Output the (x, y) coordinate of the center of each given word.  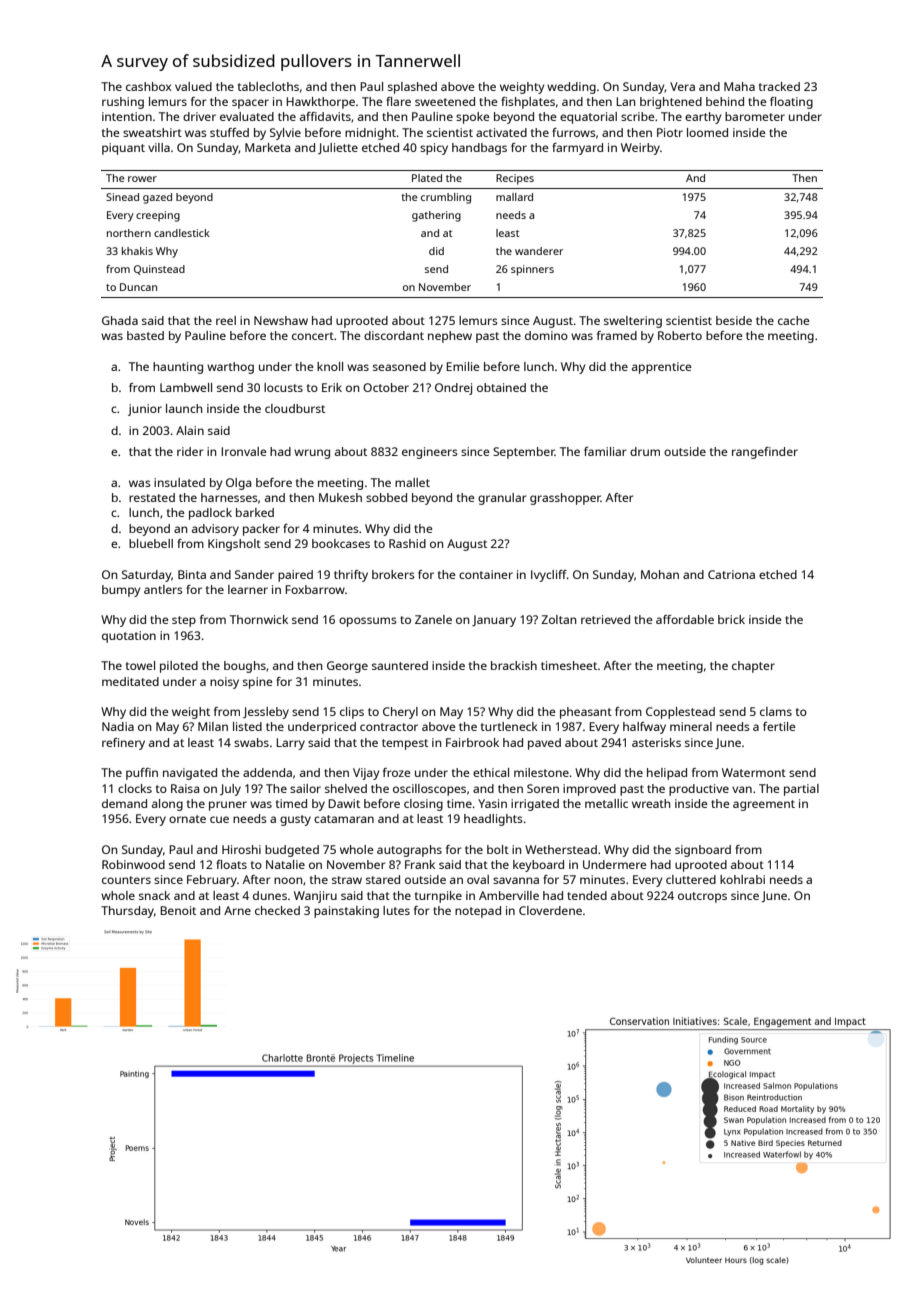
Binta (192, 574)
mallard (514, 197)
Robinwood (133, 864)
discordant (394, 335)
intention (127, 116)
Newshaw (281, 320)
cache (794, 320)
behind (725, 101)
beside (734, 320)
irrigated (535, 805)
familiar (605, 451)
